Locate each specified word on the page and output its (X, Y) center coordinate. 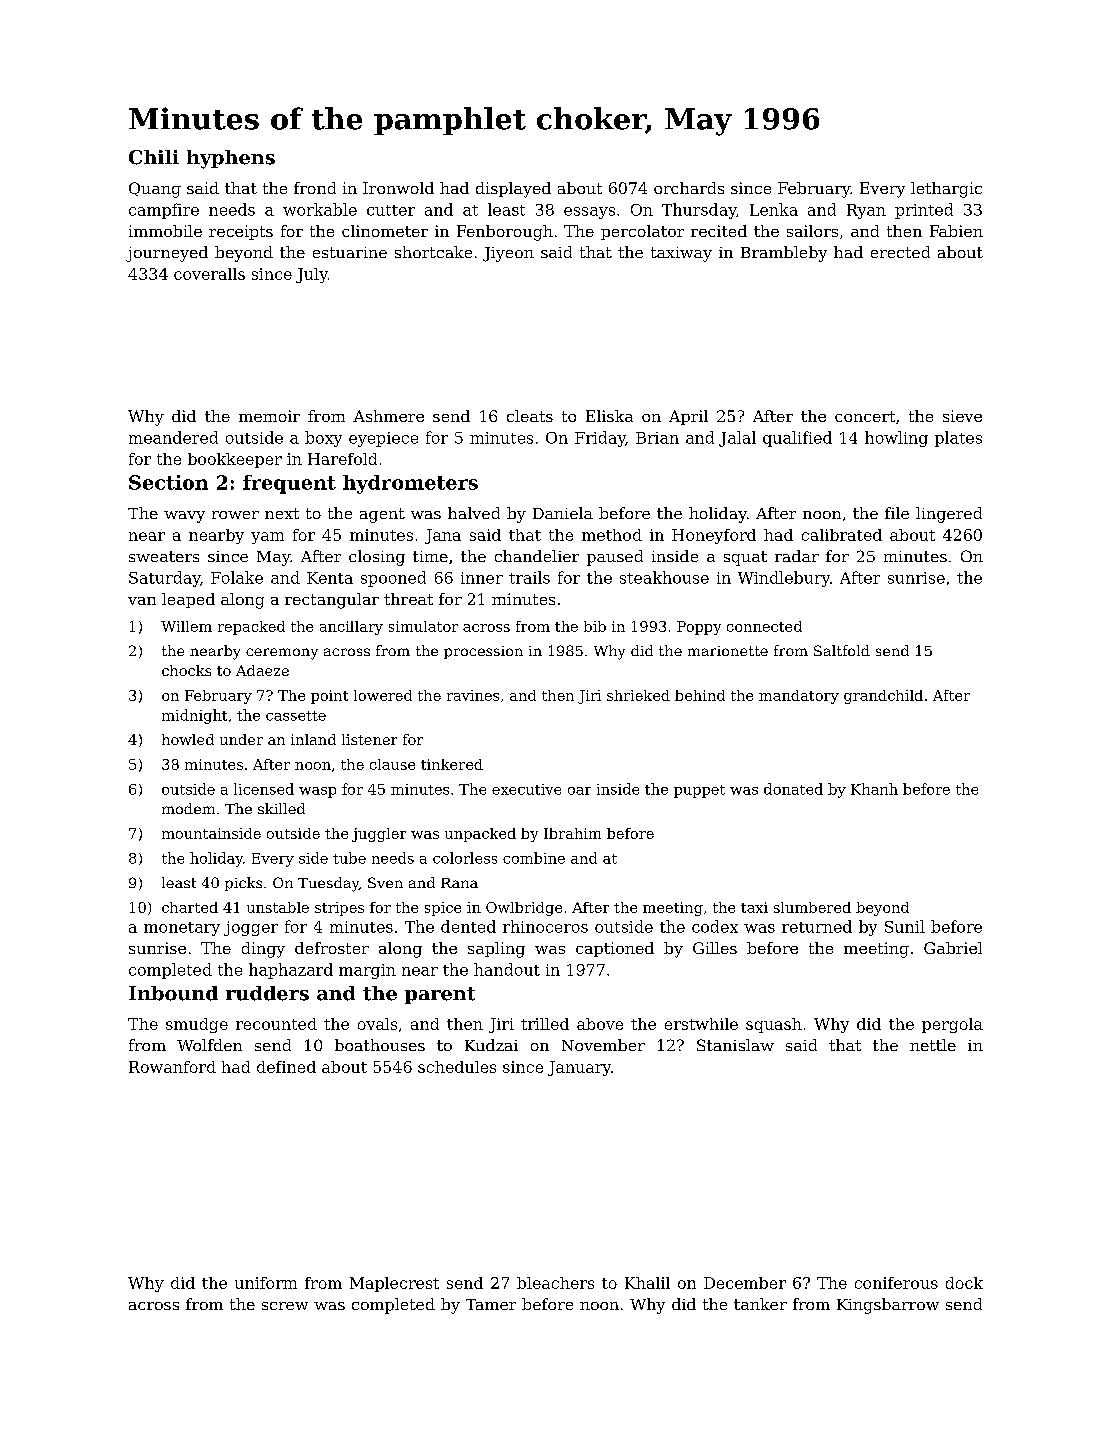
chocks (186, 670)
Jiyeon (508, 254)
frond (315, 188)
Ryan (866, 211)
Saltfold (842, 650)
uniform (266, 1283)
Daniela (563, 513)
